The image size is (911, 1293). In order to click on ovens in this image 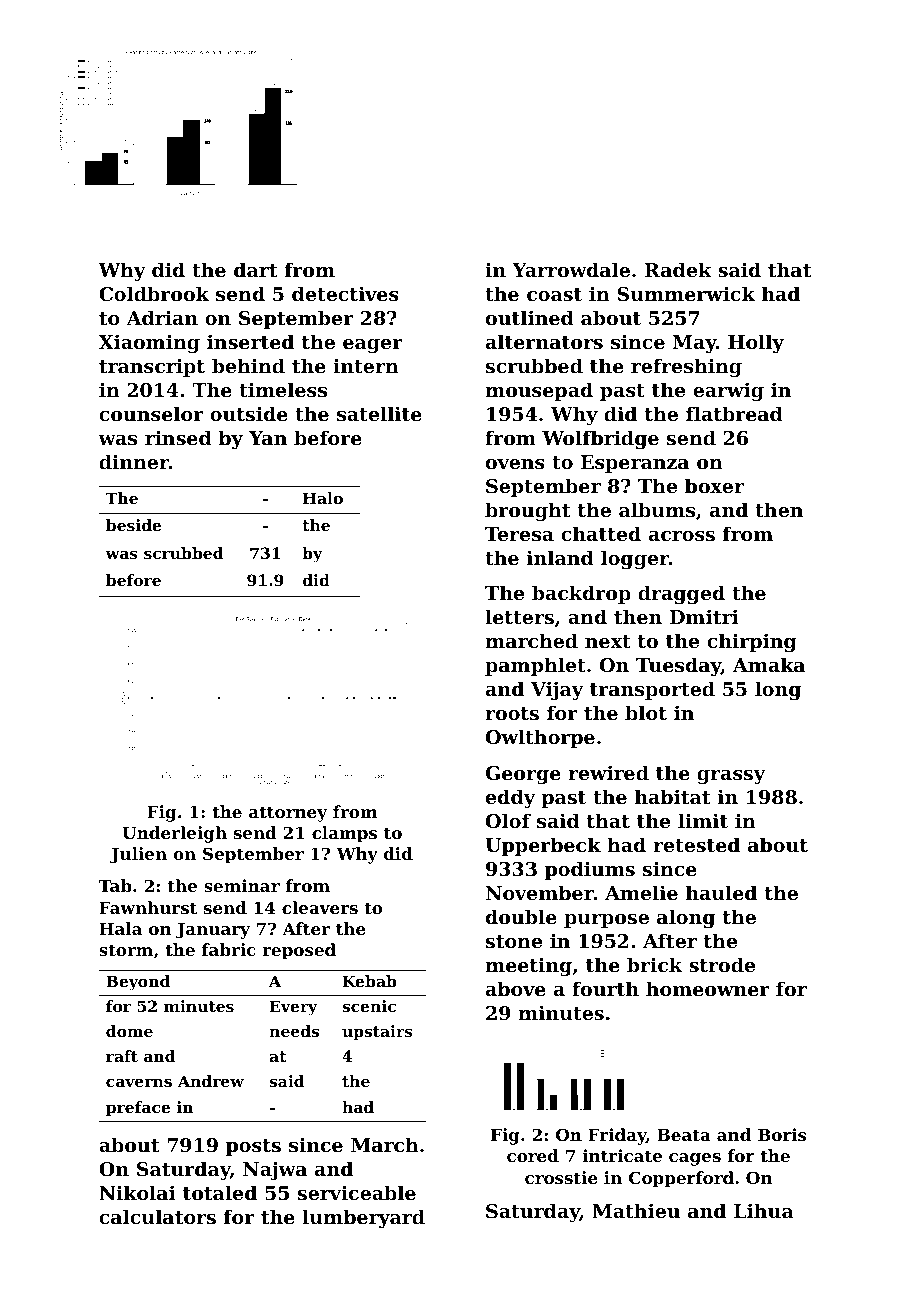, I will do `click(515, 464)`.
